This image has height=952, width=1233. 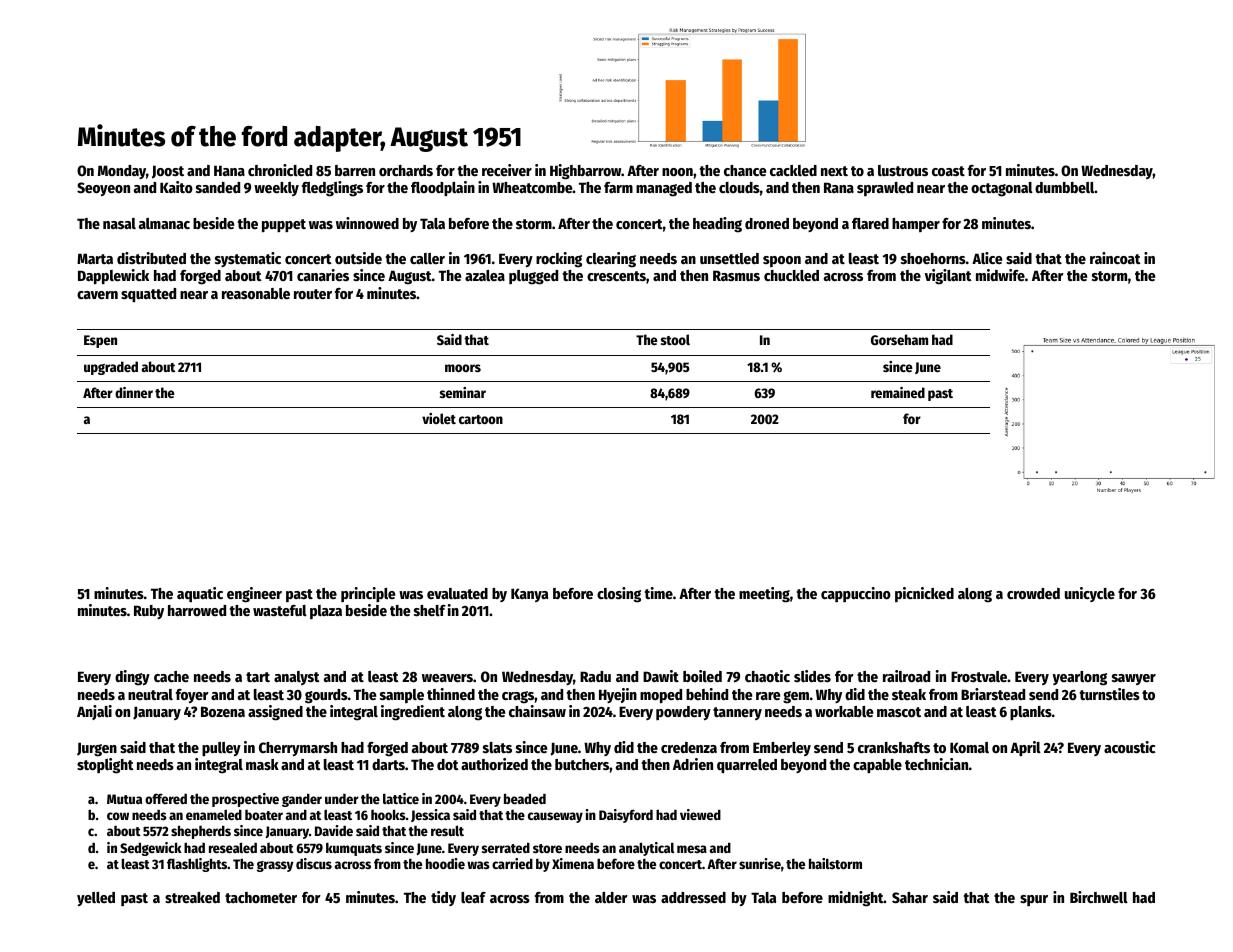 What do you see at coordinates (1033, 593) in the image?
I see `crowded` at bounding box center [1033, 593].
